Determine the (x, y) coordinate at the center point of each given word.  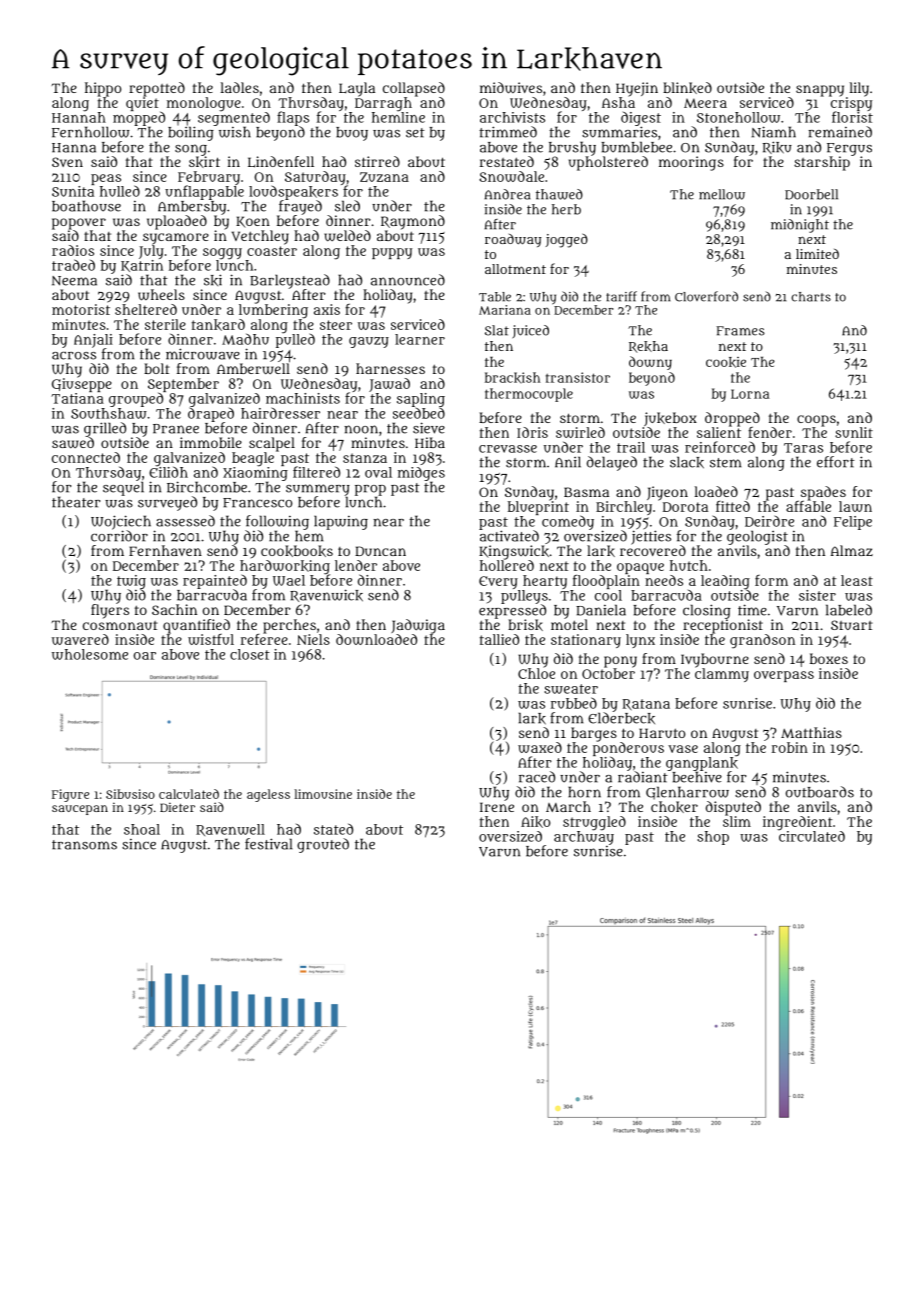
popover (79, 224)
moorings (691, 163)
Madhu (245, 339)
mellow (722, 194)
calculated (189, 794)
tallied (499, 639)
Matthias (811, 732)
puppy (392, 253)
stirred (377, 161)
